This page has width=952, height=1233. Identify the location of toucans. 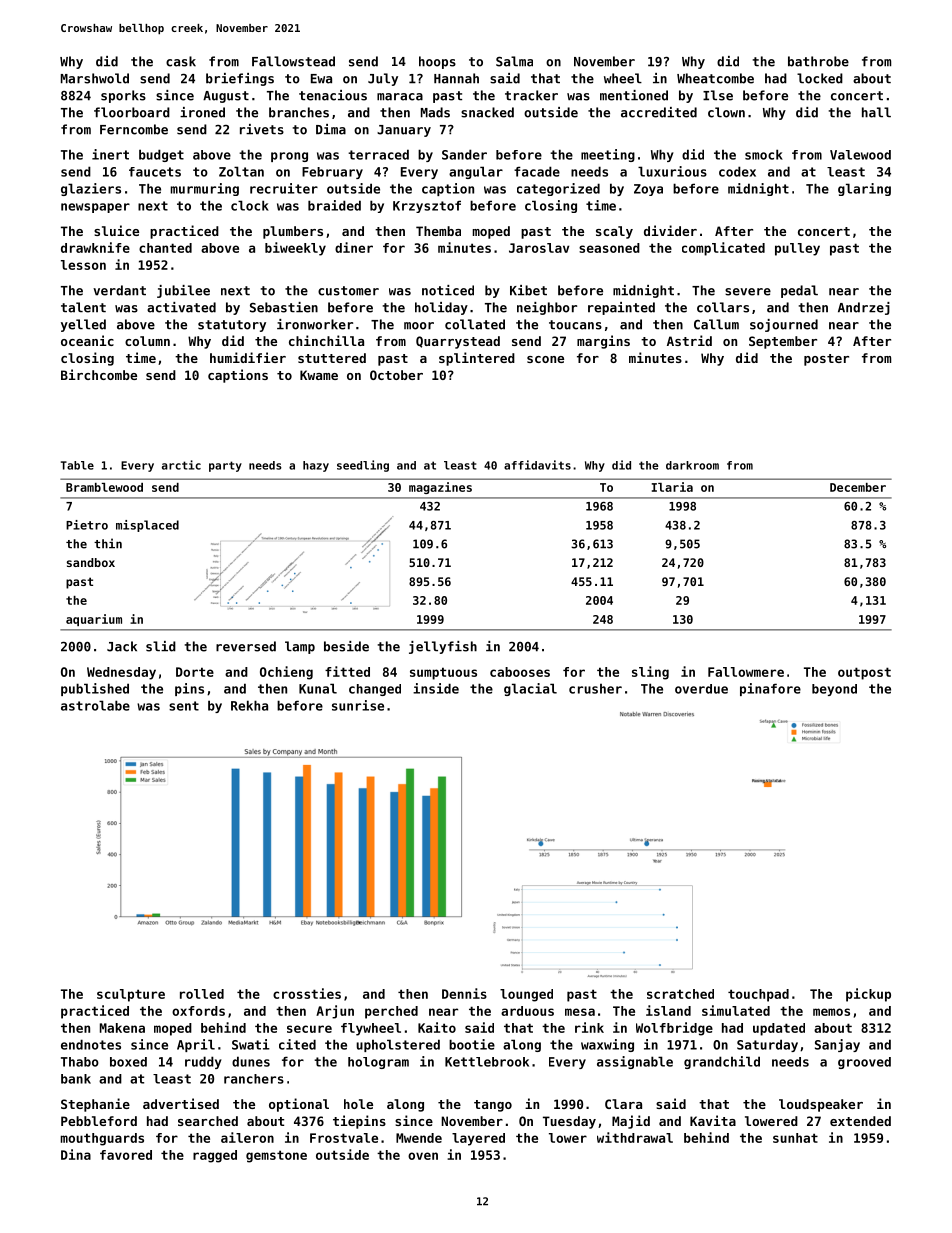
(575, 325).
